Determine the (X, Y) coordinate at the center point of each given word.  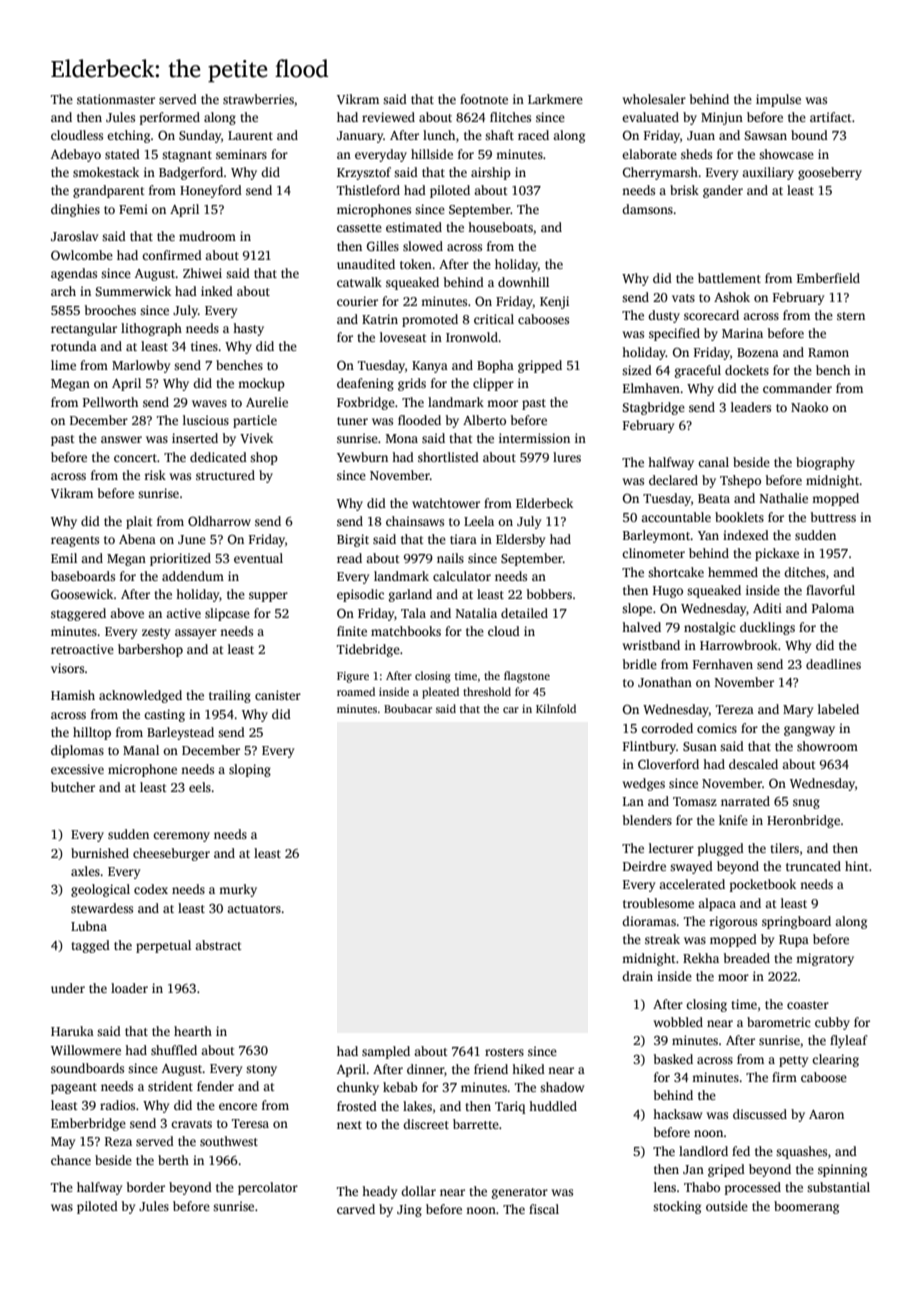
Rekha (701, 958)
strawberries (258, 99)
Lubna (89, 926)
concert (135, 458)
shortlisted (448, 457)
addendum (193, 576)
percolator (268, 1188)
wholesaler (654, 99)
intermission (534, 438)
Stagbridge (653, 408)
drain (637, 976)
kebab (400, 1087)
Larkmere (555, 99)
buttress (833, 517)
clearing (835, 1060)
